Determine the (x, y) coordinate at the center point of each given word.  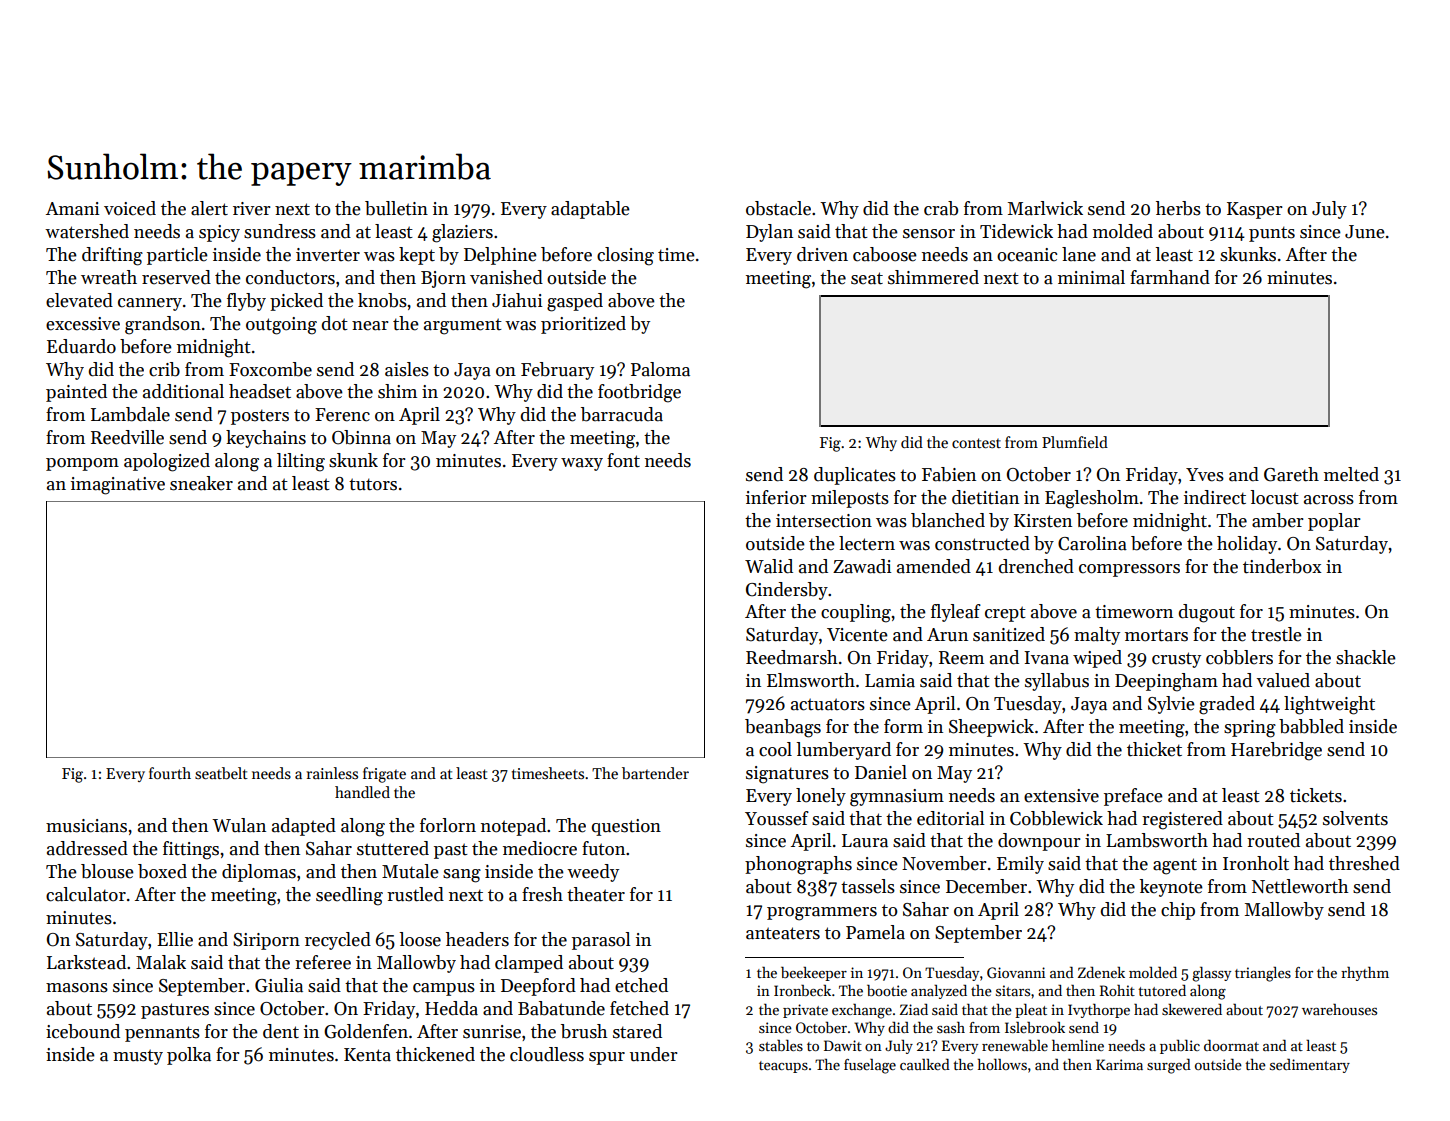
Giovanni (1016, 972)
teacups (783, 1067)
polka (189, 1056)
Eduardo (81, 346)
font (623, 460)
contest (976, 443)
